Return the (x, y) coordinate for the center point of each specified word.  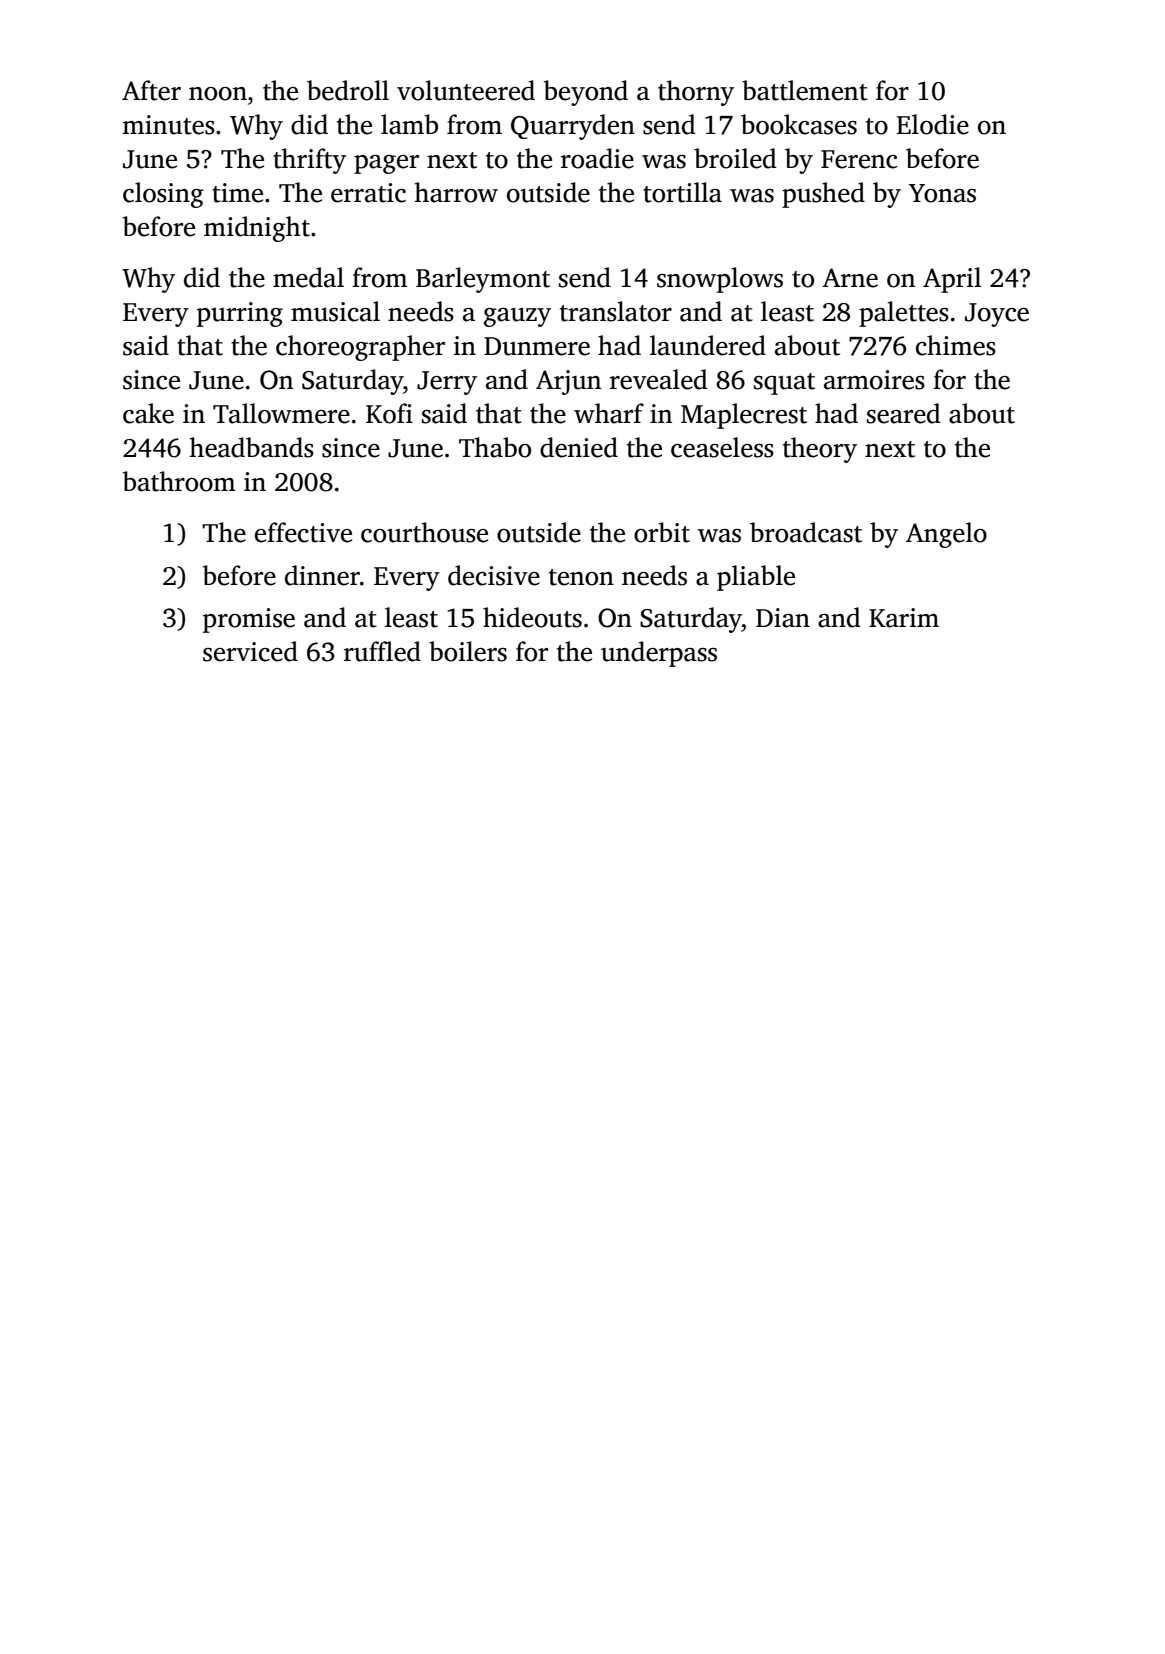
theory (820, 450)
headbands (252, 447)
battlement (805, 90)
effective (303, 532)
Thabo (495, 447)
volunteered (466, 90)
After (151, 90)
